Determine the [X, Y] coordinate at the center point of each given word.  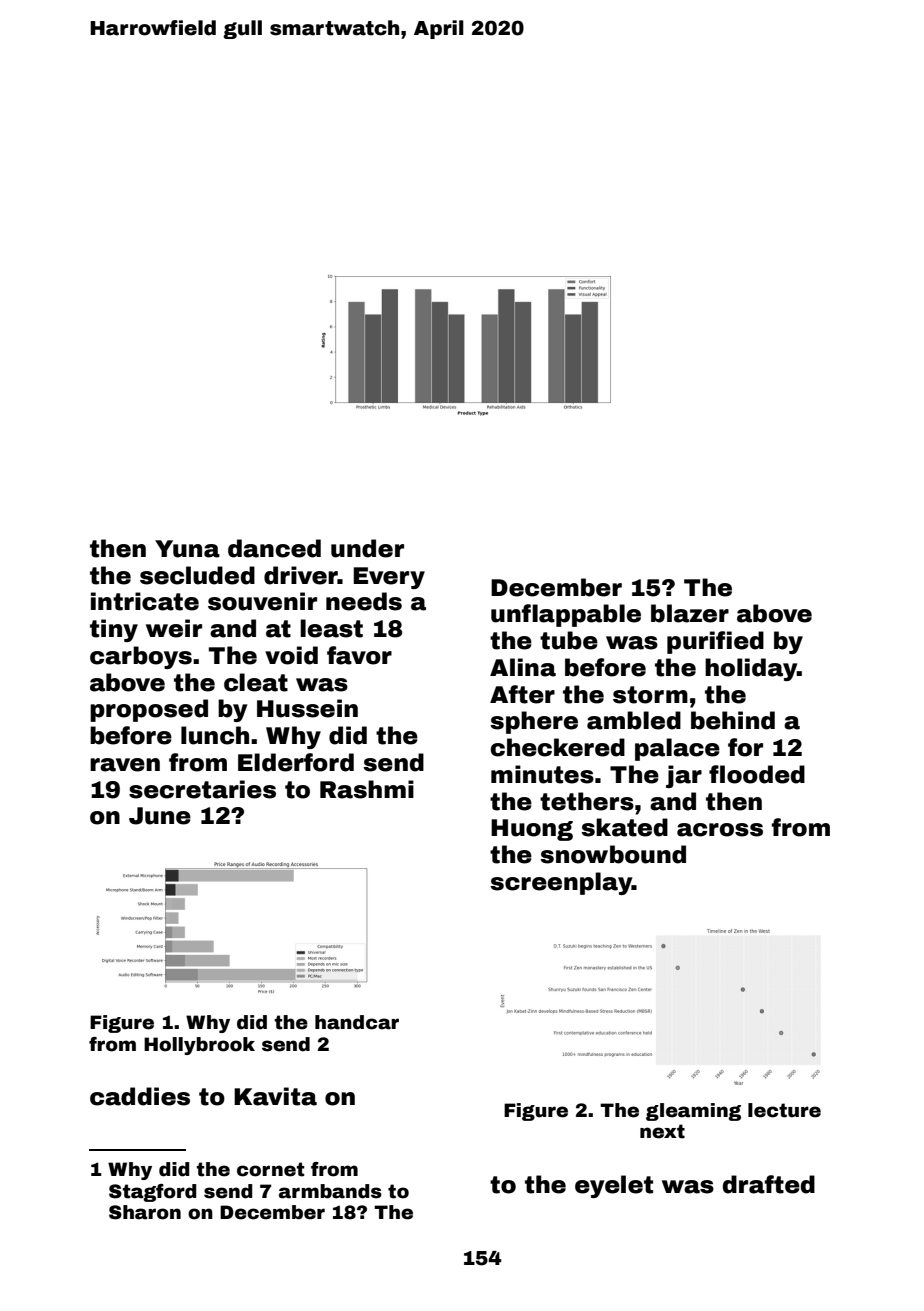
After [522, 694]
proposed [149, 710]
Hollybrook [199, 1046]
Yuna [187, 549]
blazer [690, 613]
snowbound [613, 854]
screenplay [561, 883]
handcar [357, 1022]
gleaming [693, 1112]
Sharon [145, 1212]
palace [677, 749]
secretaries [202, 789]
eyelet [614, 1186]
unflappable [566, 615]
